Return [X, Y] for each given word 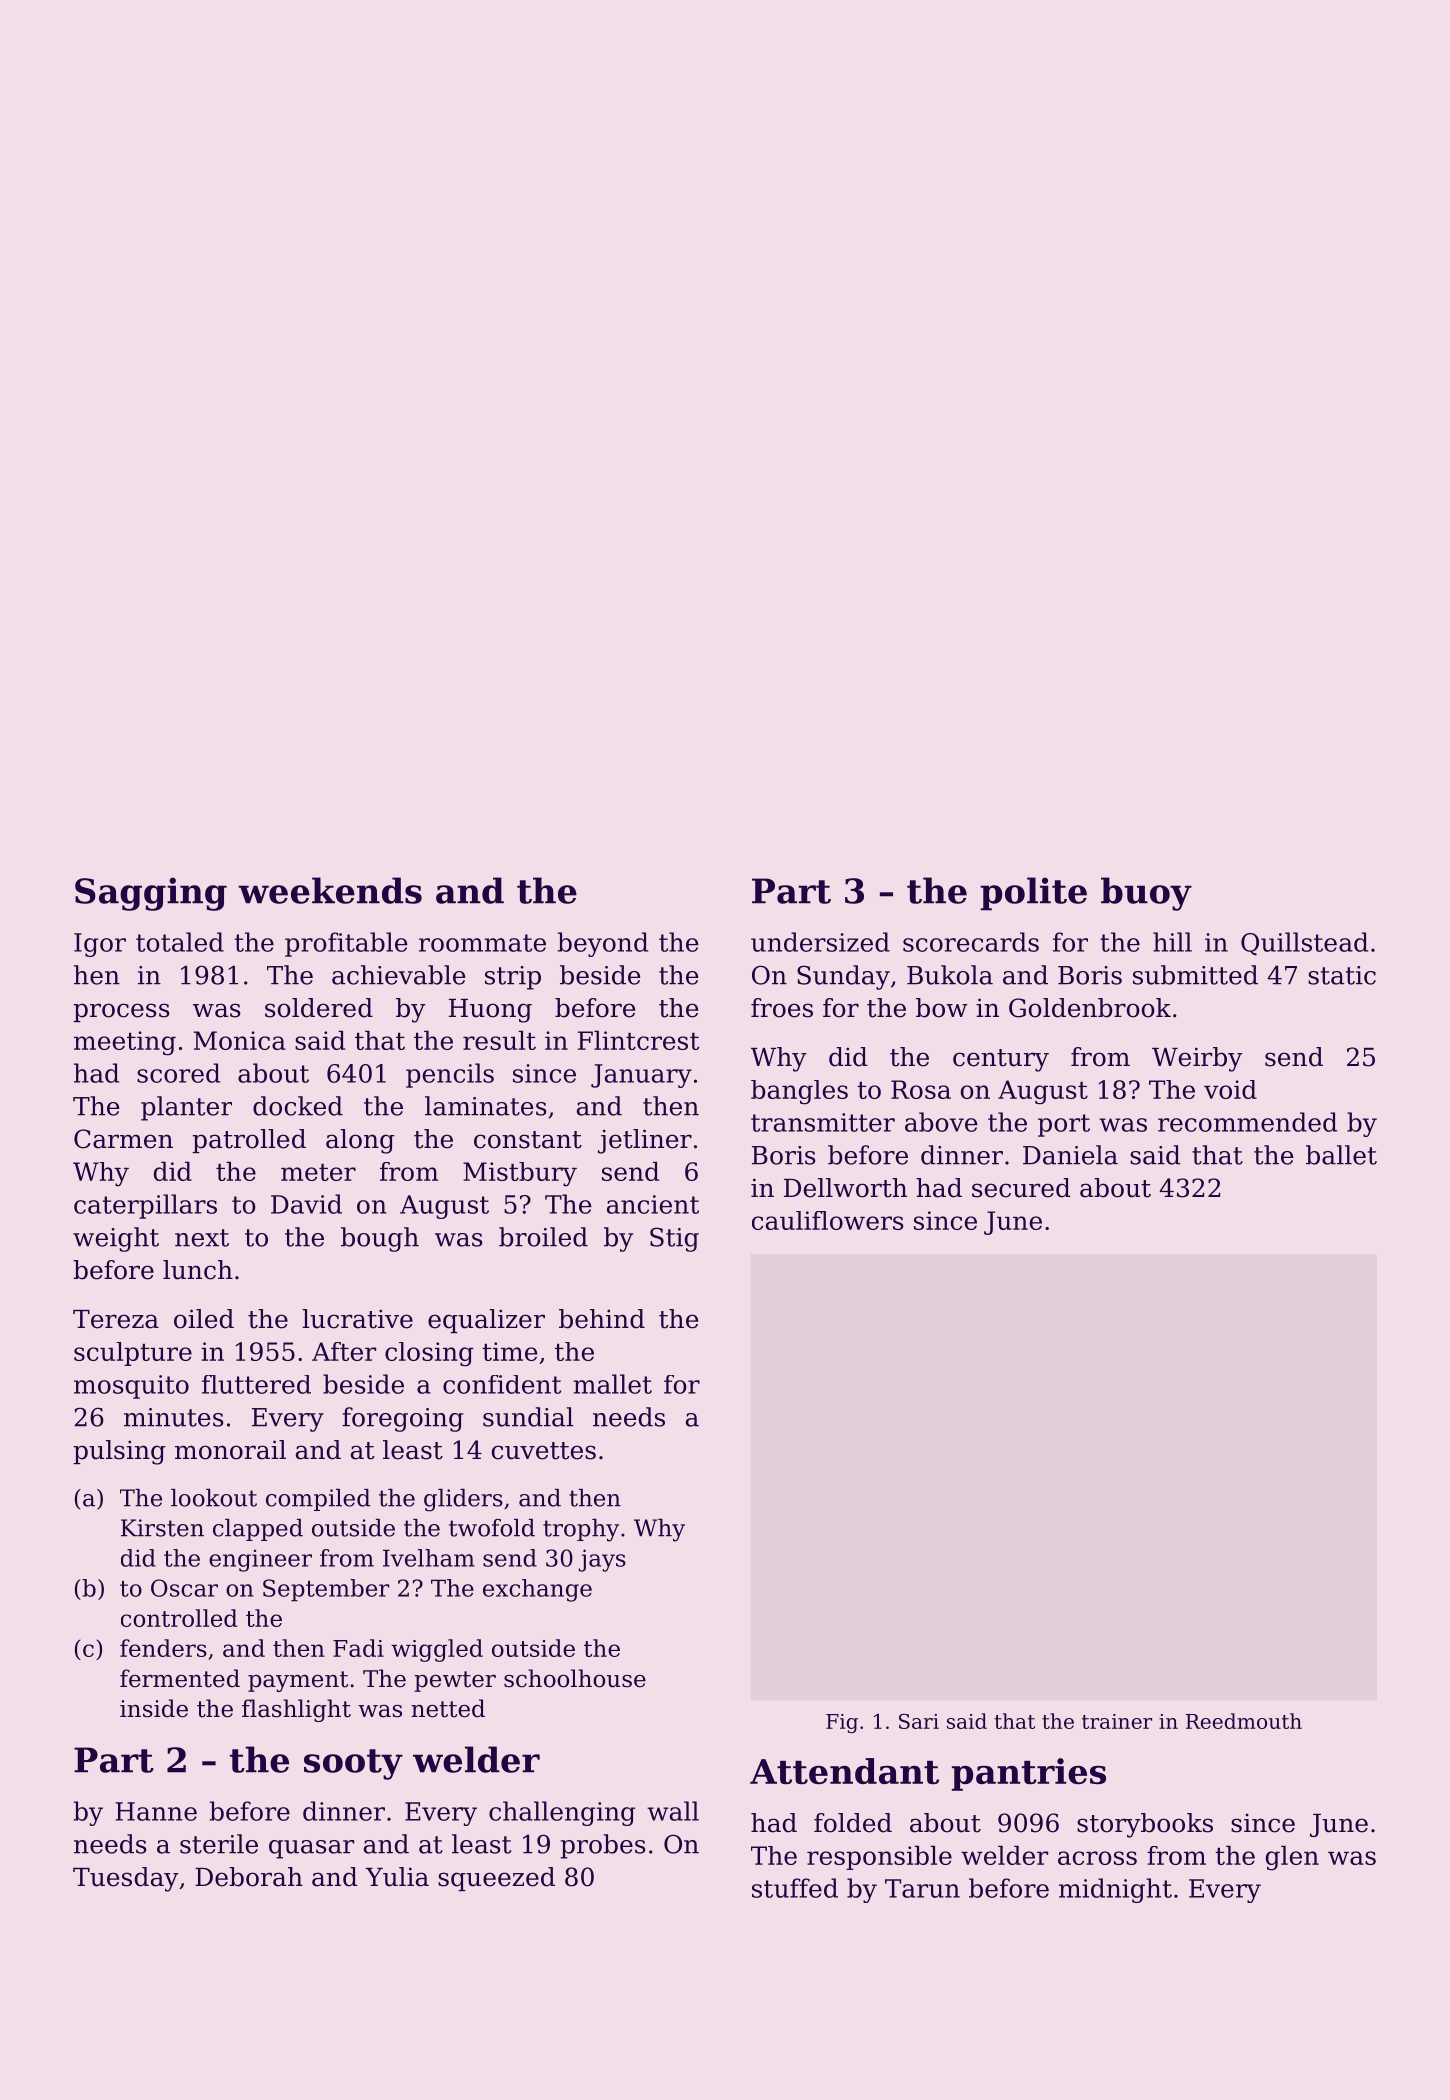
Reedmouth [1244, 1721]
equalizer [486, 1321]
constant [528, 1140]
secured [1021, 1188]
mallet [612, 1384]
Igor [100, 945]
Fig [842, 1723]
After [344, 1351]
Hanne [156, 1811]
